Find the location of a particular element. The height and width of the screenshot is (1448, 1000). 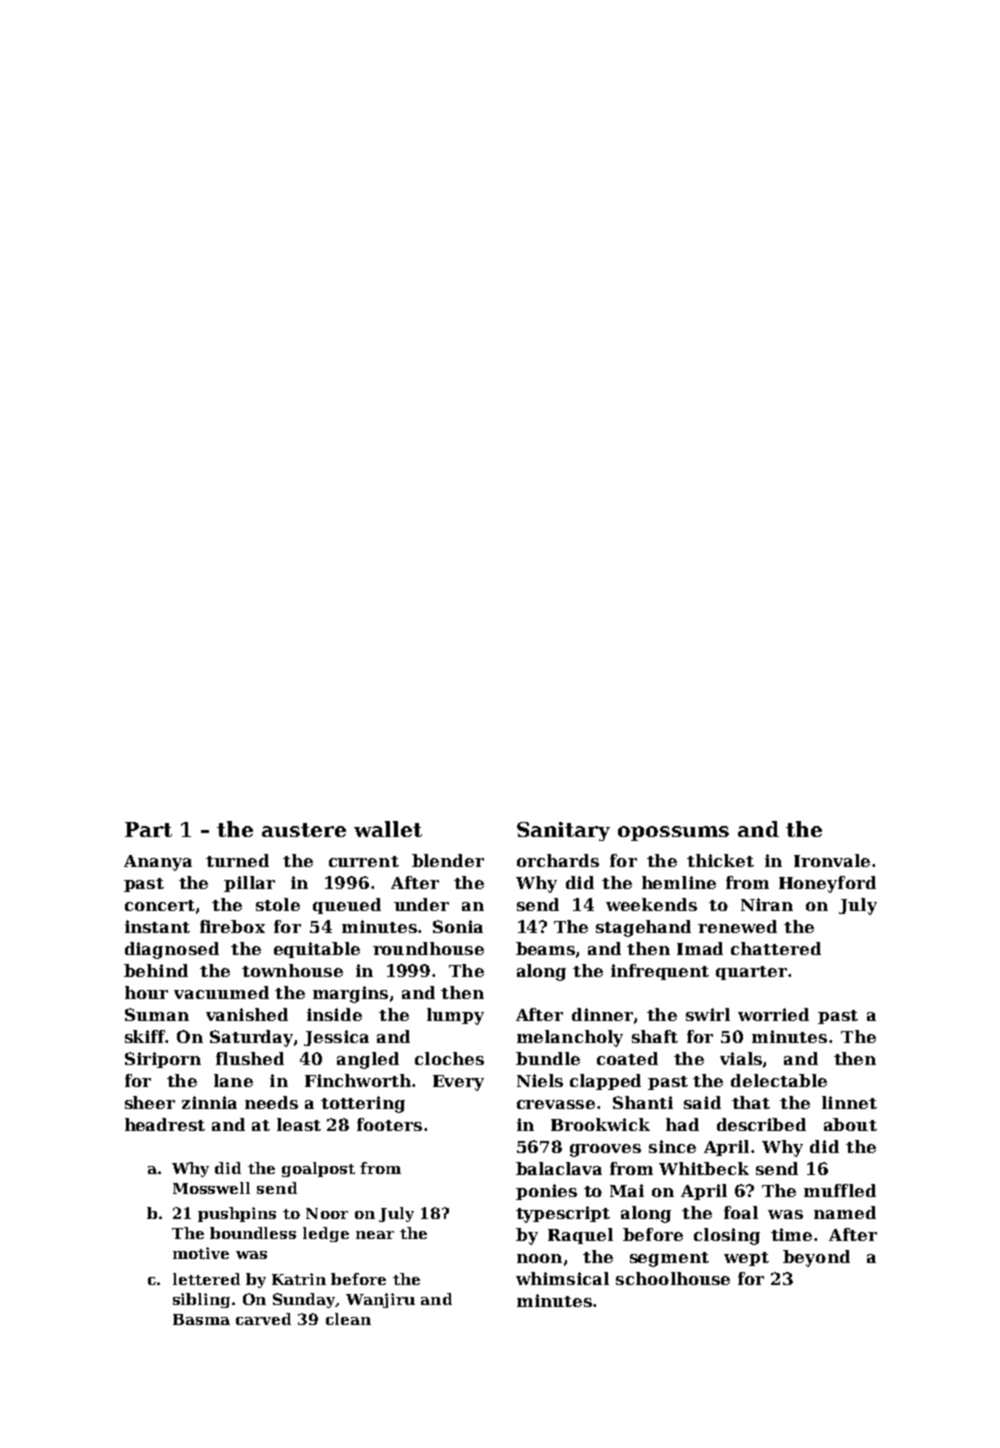

motive is located at coordinates (201, 1253).
